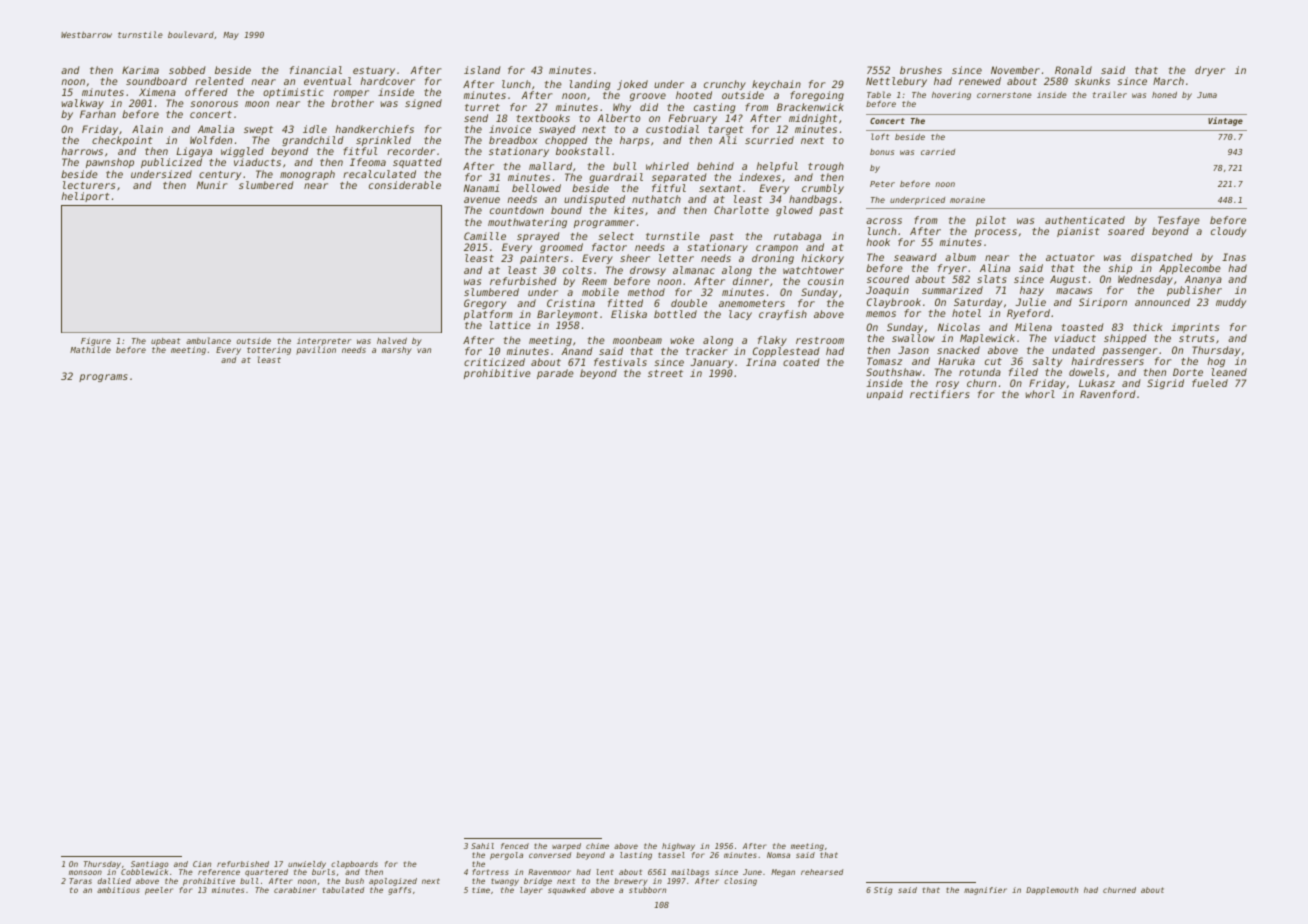 The height and width of the screenshot is (924, 1308). I want to click on lecturers, so click(89, 185).
